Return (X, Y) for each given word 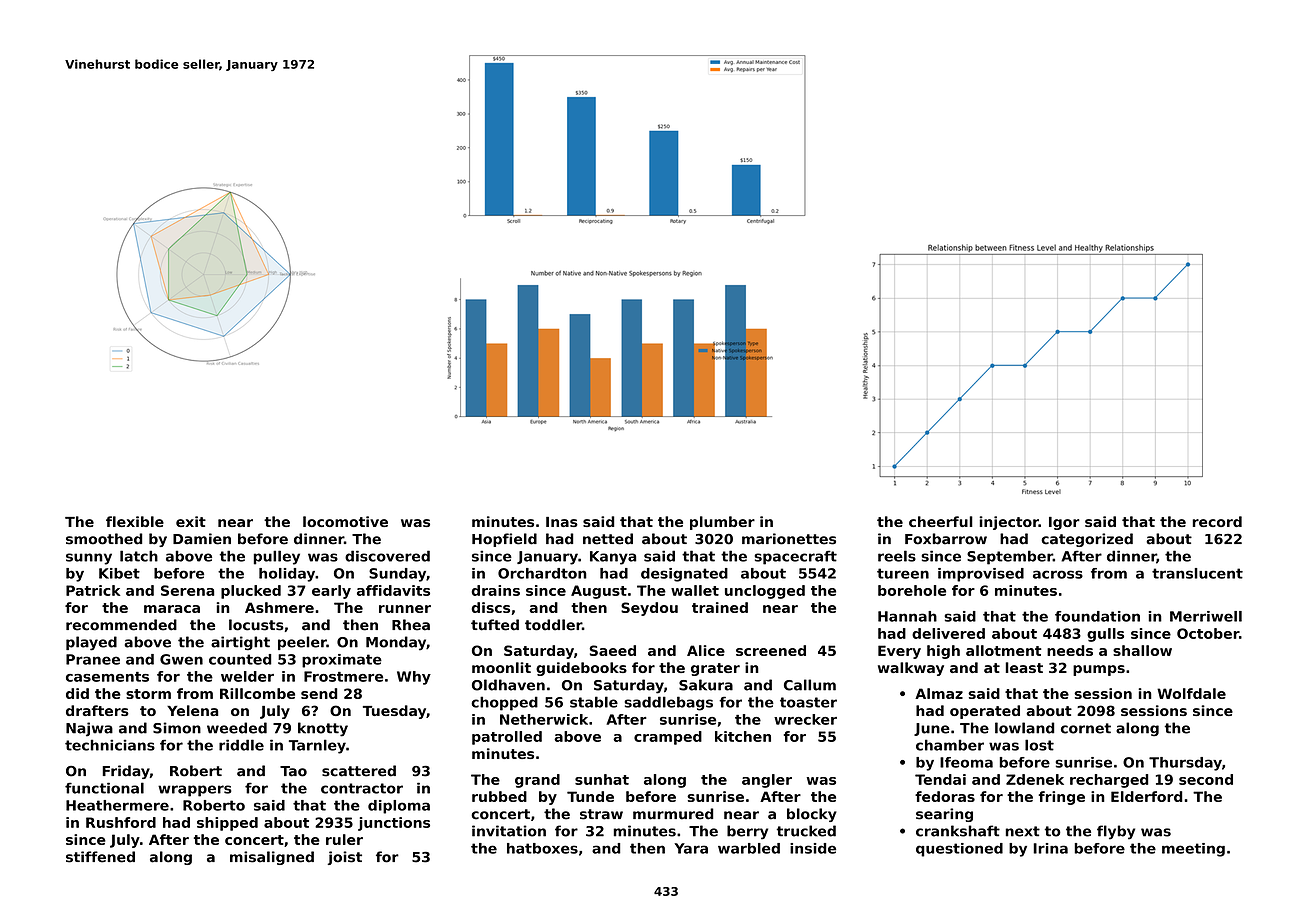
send (319, 693)
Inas (562, 522)
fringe (1061, 798)
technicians (110, 745)
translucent (1197, 573)
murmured (673, 814)
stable (594, 702)
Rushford (121, 822)
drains (495, 590)
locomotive (345, 521)
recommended (121, 625)
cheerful (941, 521)
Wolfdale (1191, 693)
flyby (1116, 832)
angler (767, 781)
